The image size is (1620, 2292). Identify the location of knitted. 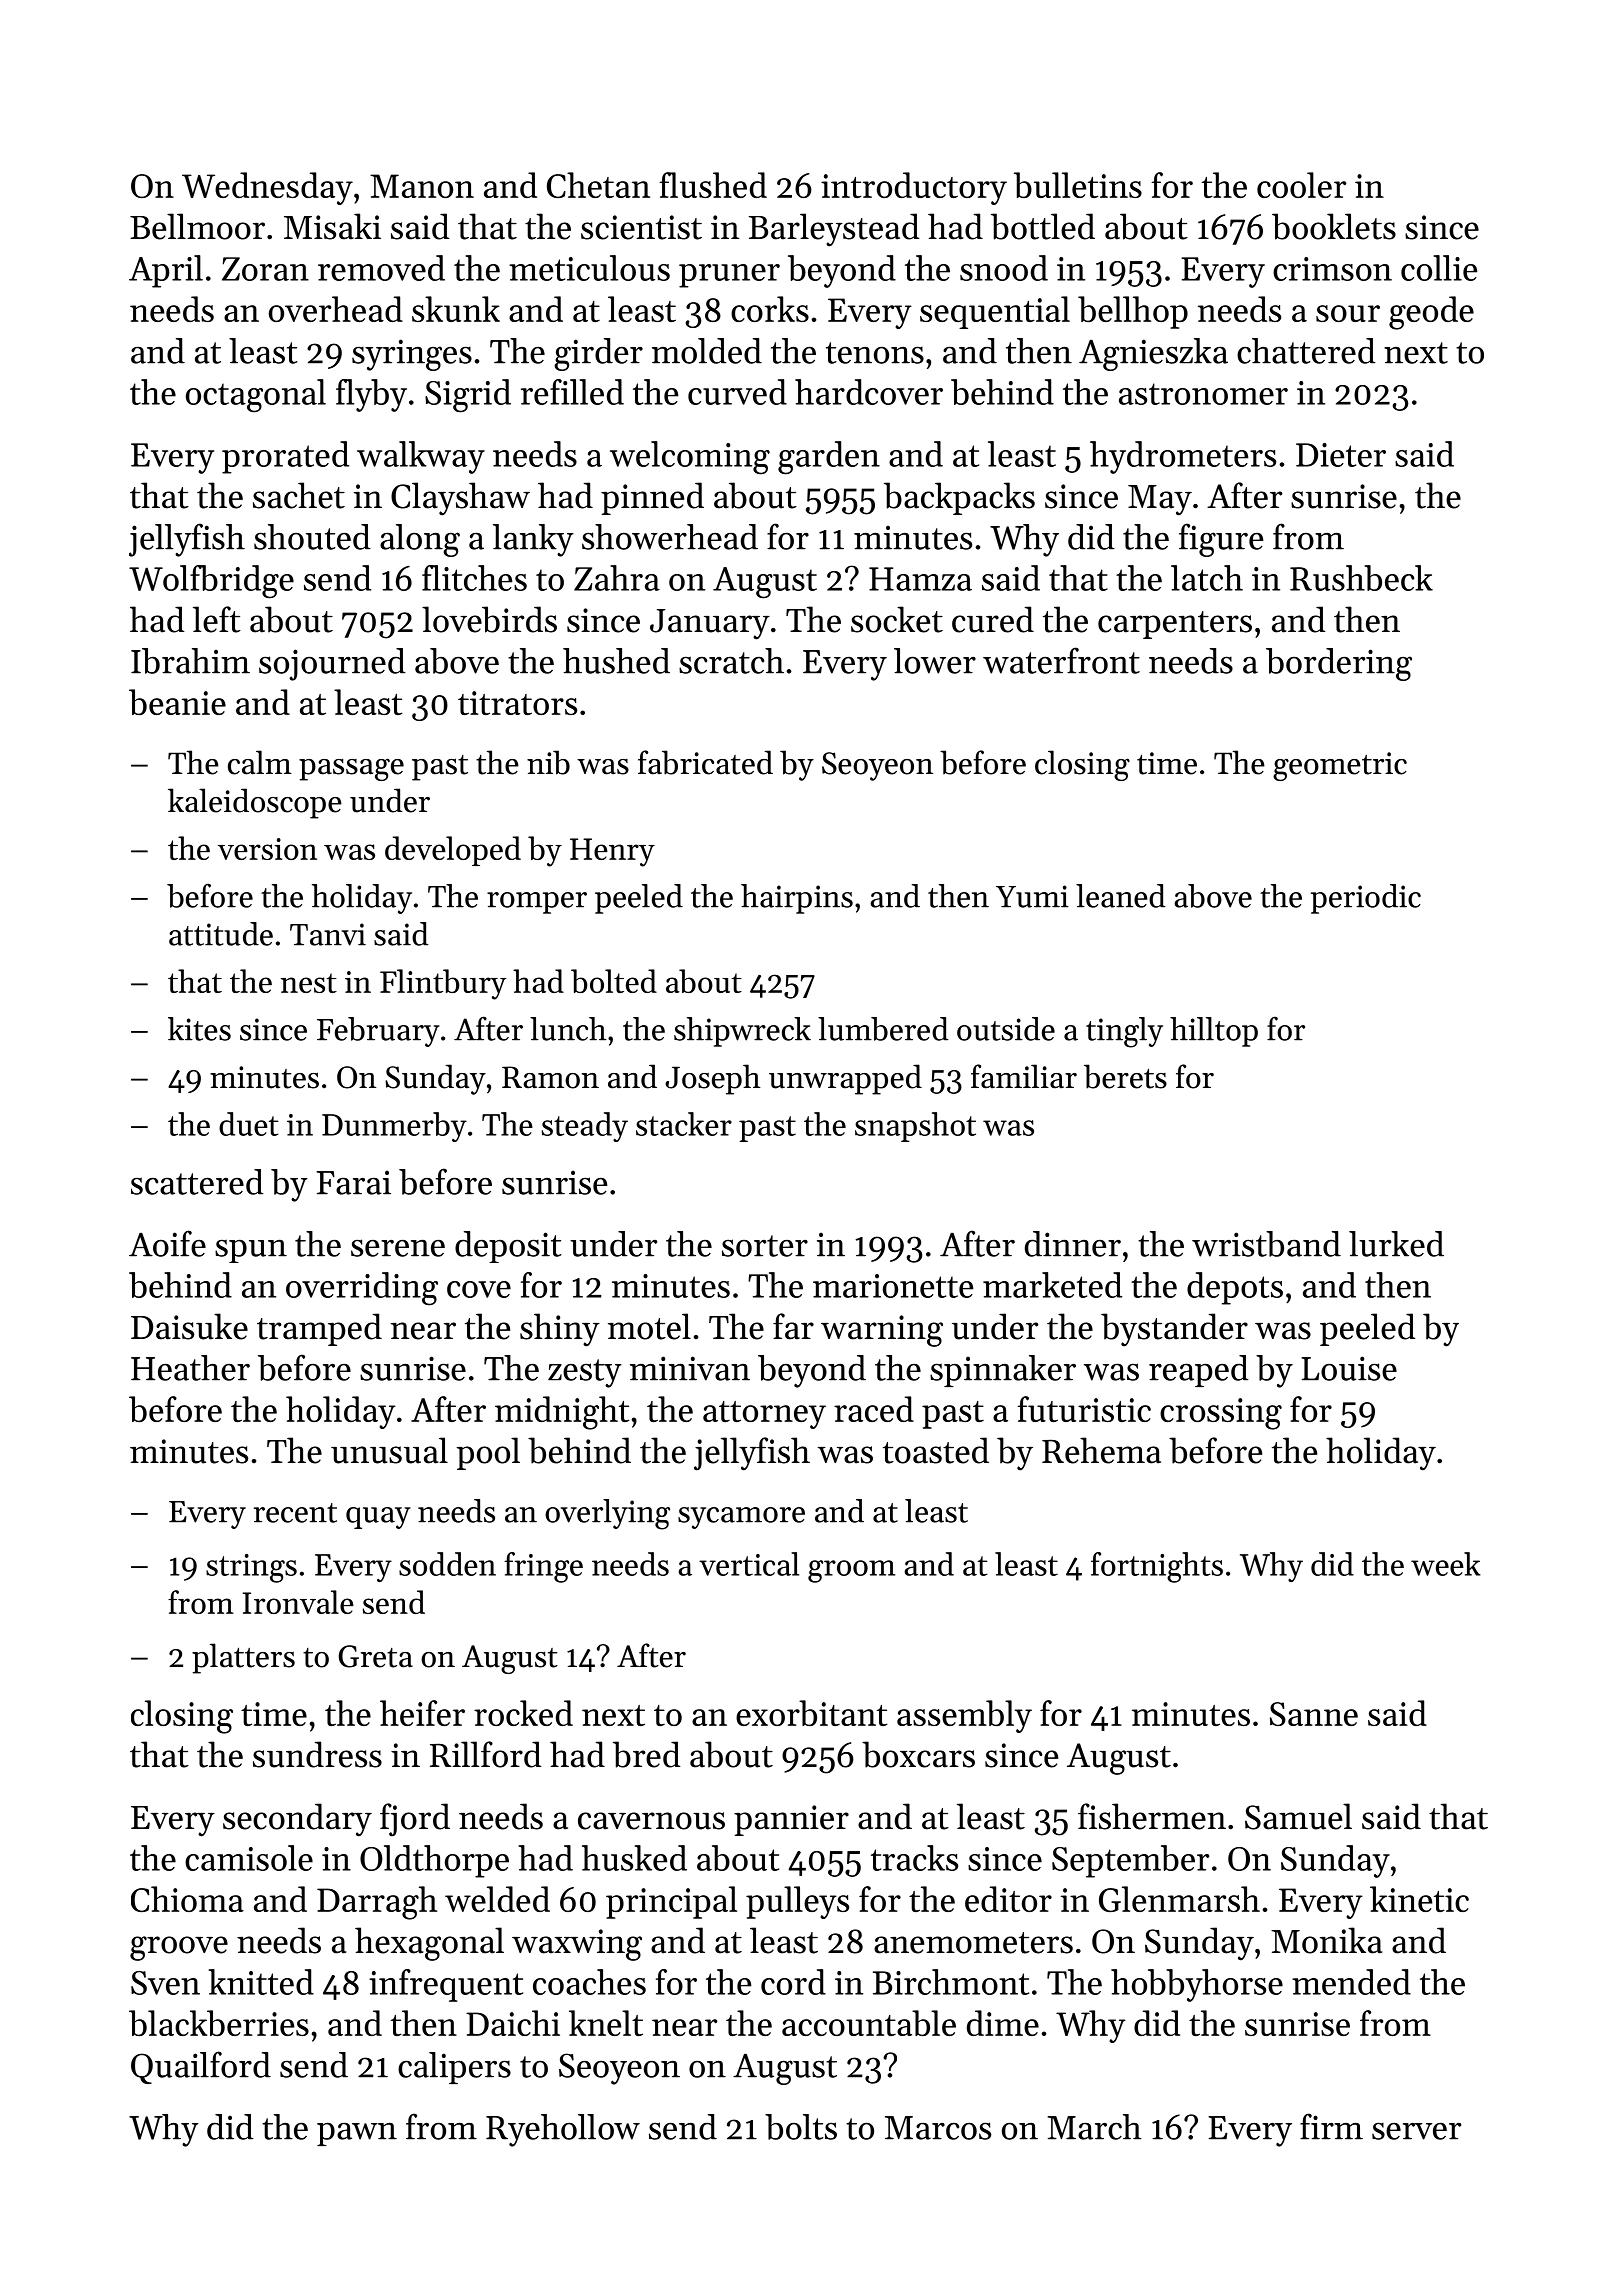
(261, 1982).
